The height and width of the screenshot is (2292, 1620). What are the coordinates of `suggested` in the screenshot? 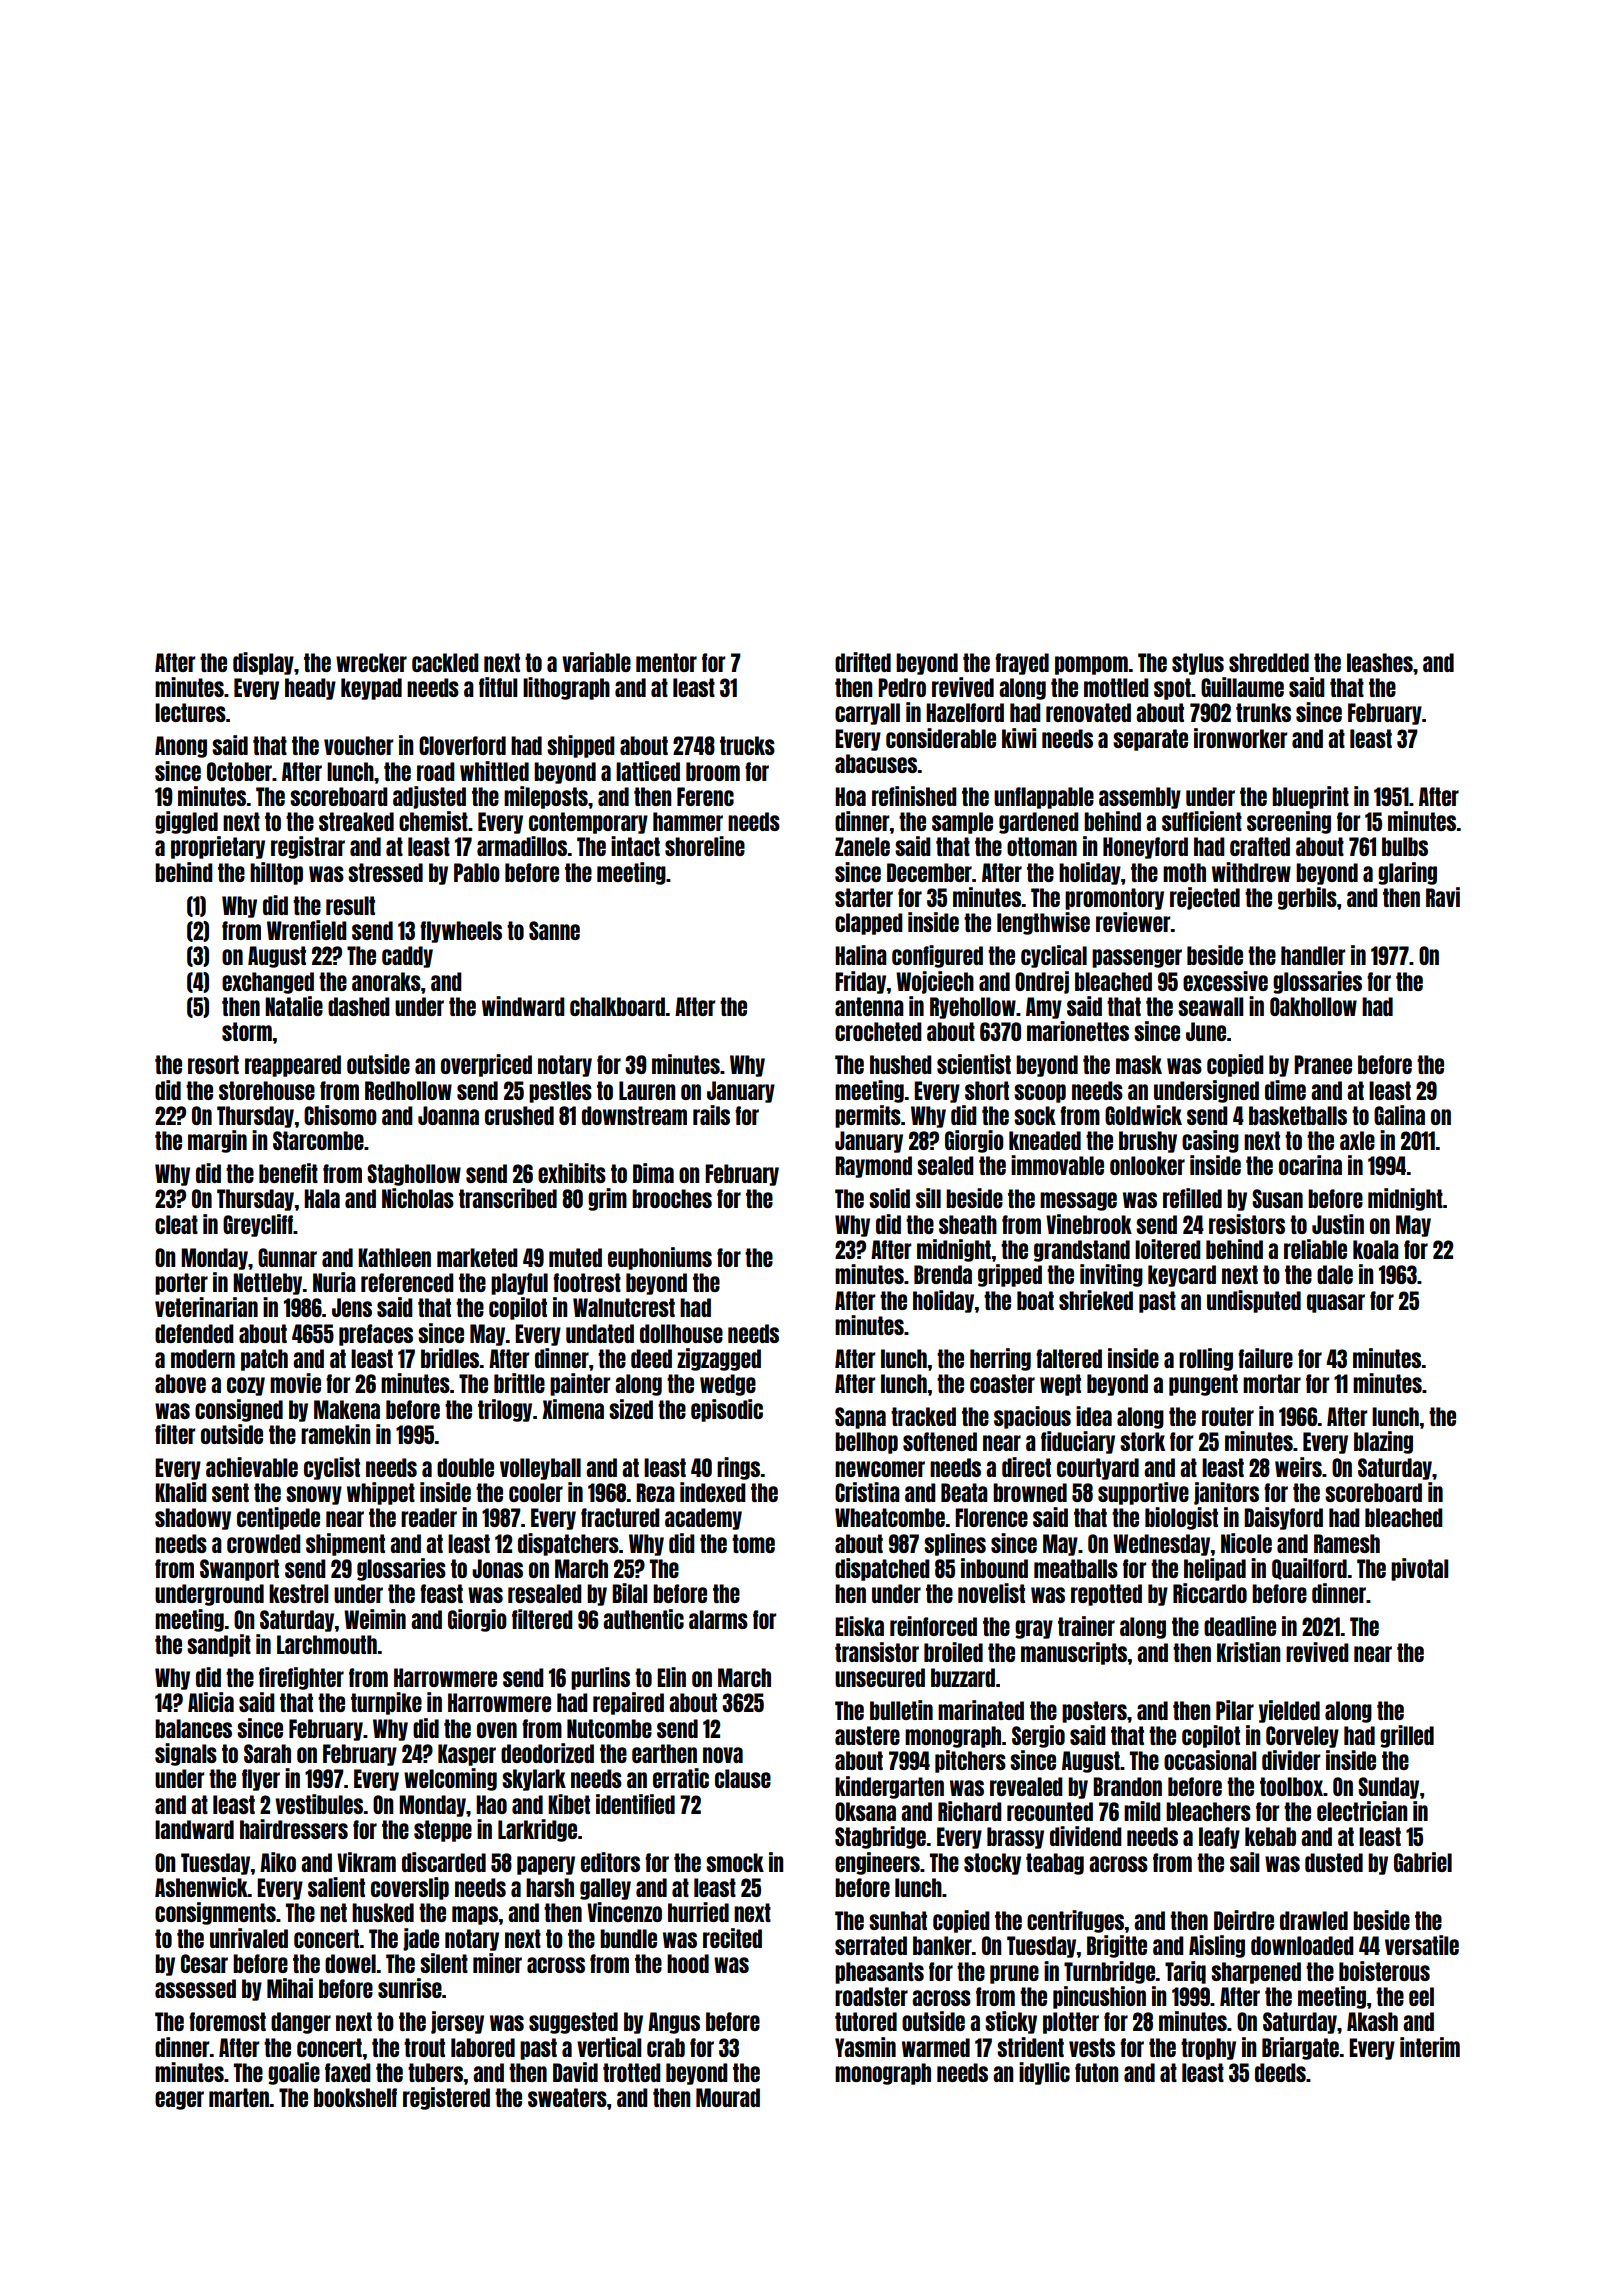 It's located at (573, 2023).
